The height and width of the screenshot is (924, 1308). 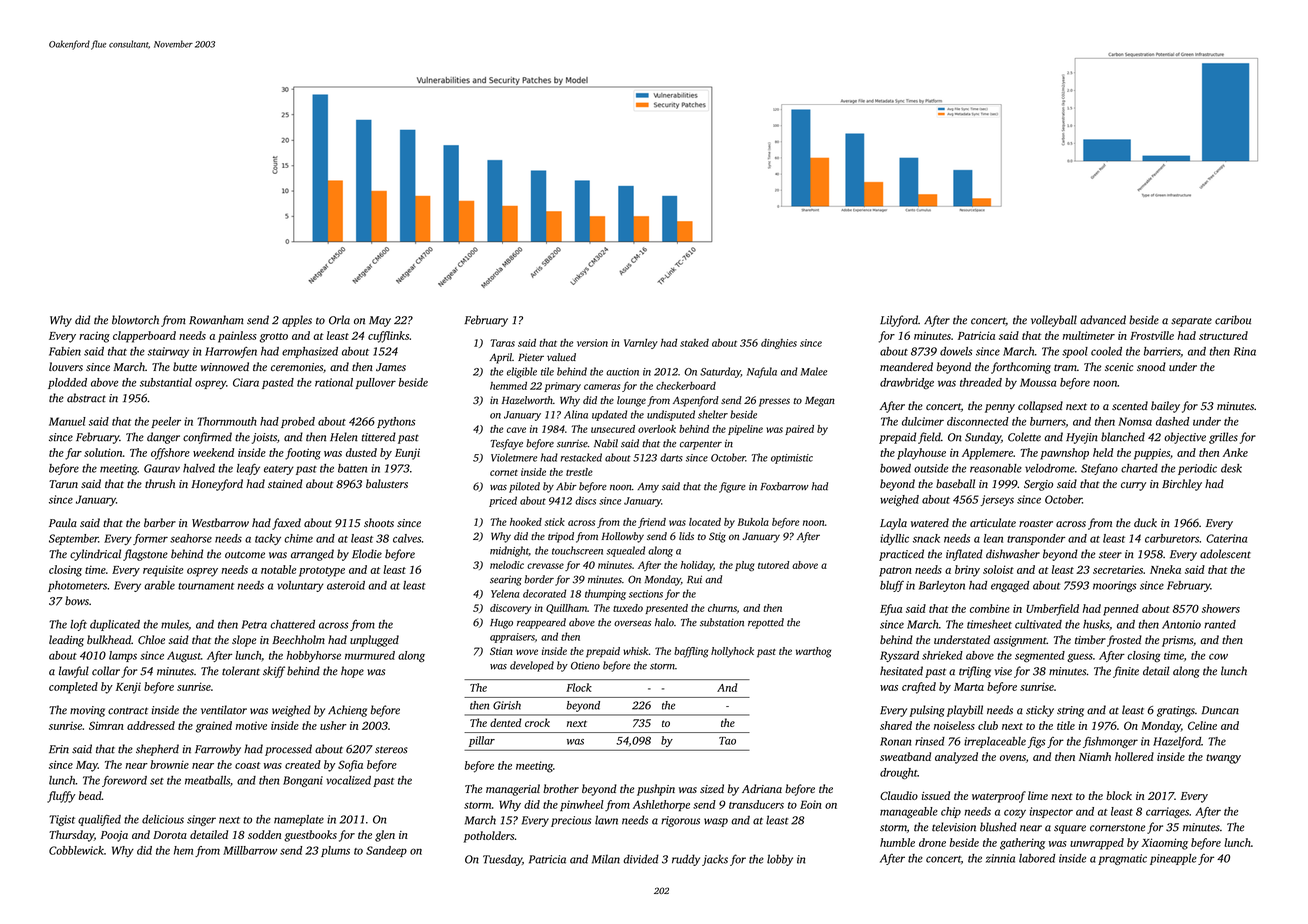 I want to click on hobbyhorse, so click(x=314, y=656).
